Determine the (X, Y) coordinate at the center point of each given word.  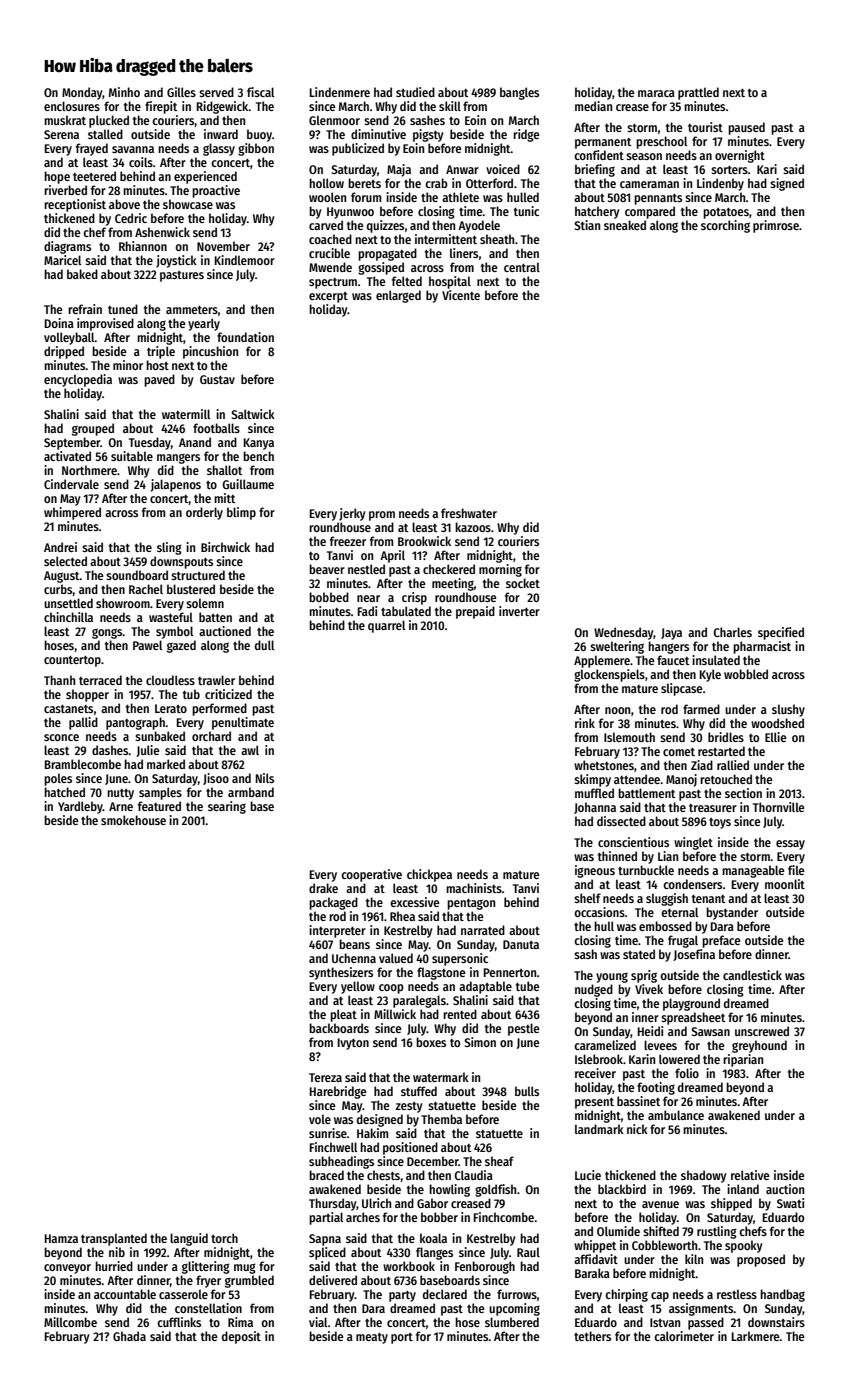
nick (637, 1129)
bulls (527, 1091)
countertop (72, 661)
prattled (698, 93)
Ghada (129, 1336)
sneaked (625, 225)
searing (227, 807)
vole (320, 1119)
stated (639, 954)
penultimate (243, 723)
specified (781, 633)
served (216, 92)
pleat (343, 1015)
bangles (519, 93)
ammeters (192, 310)
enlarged (398, 296)
